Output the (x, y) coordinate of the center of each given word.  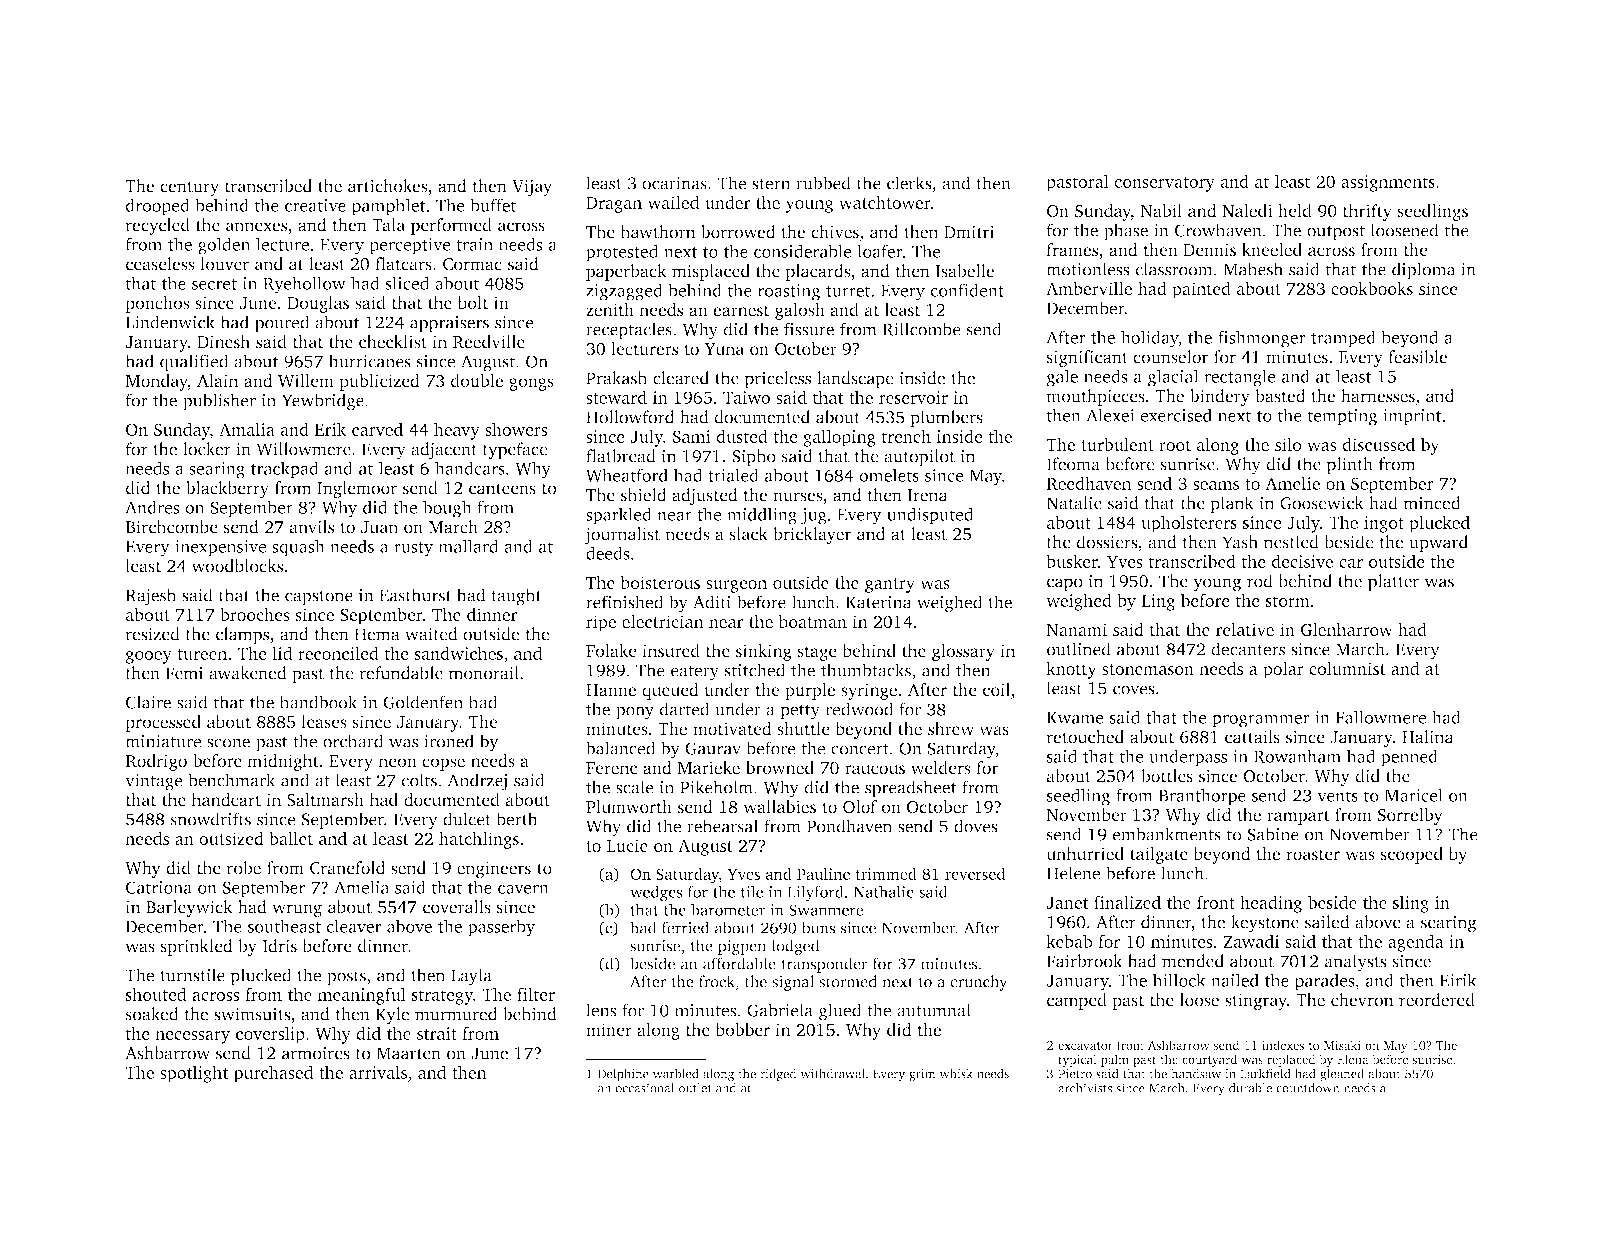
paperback (626, 272)
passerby (501, 928)
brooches (255, 614)
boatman (812, 621)
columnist (1347, 668)
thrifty (1367, 212)
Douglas (318, 304)
